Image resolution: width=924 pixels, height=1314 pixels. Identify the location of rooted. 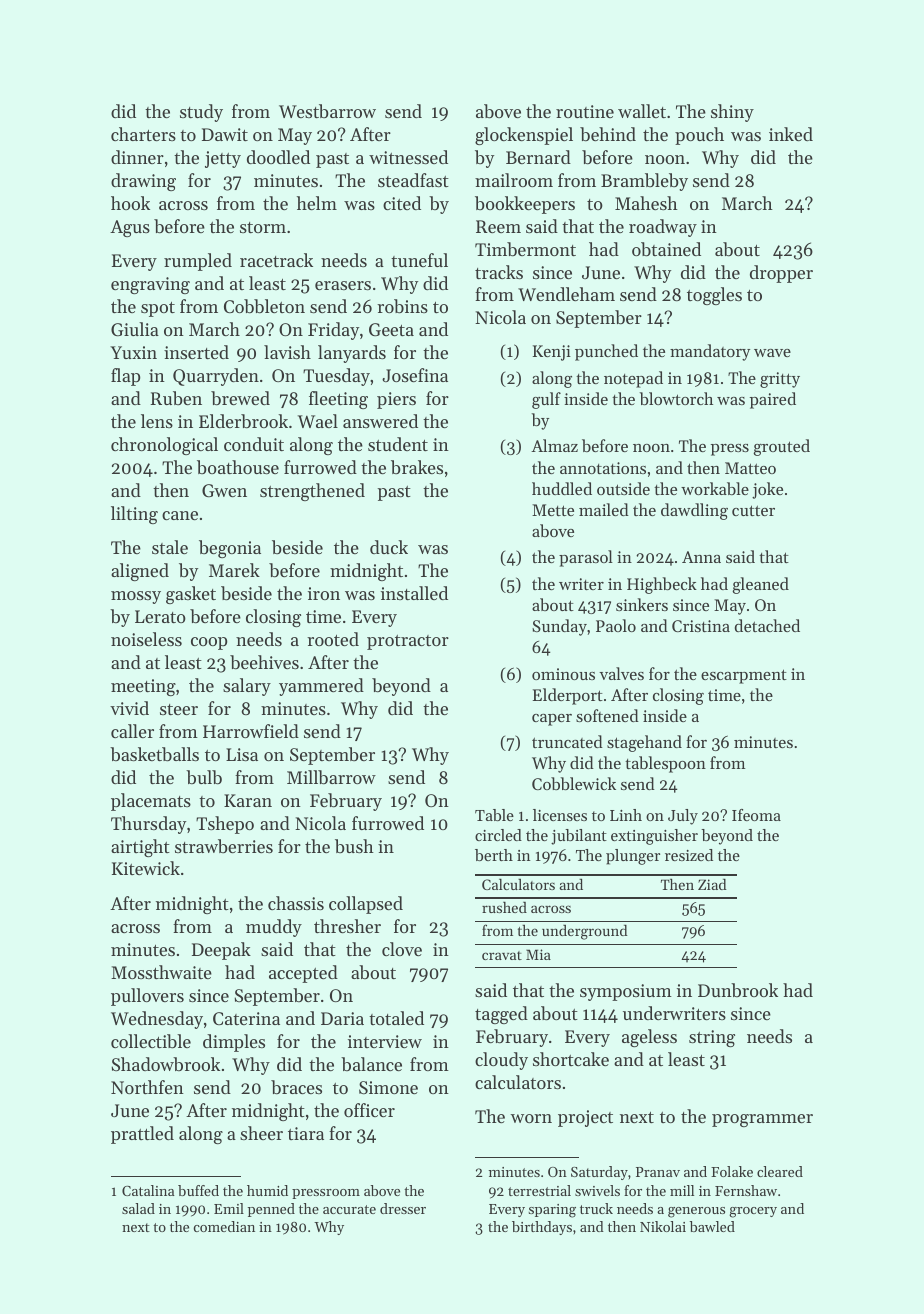
(333, 639).
